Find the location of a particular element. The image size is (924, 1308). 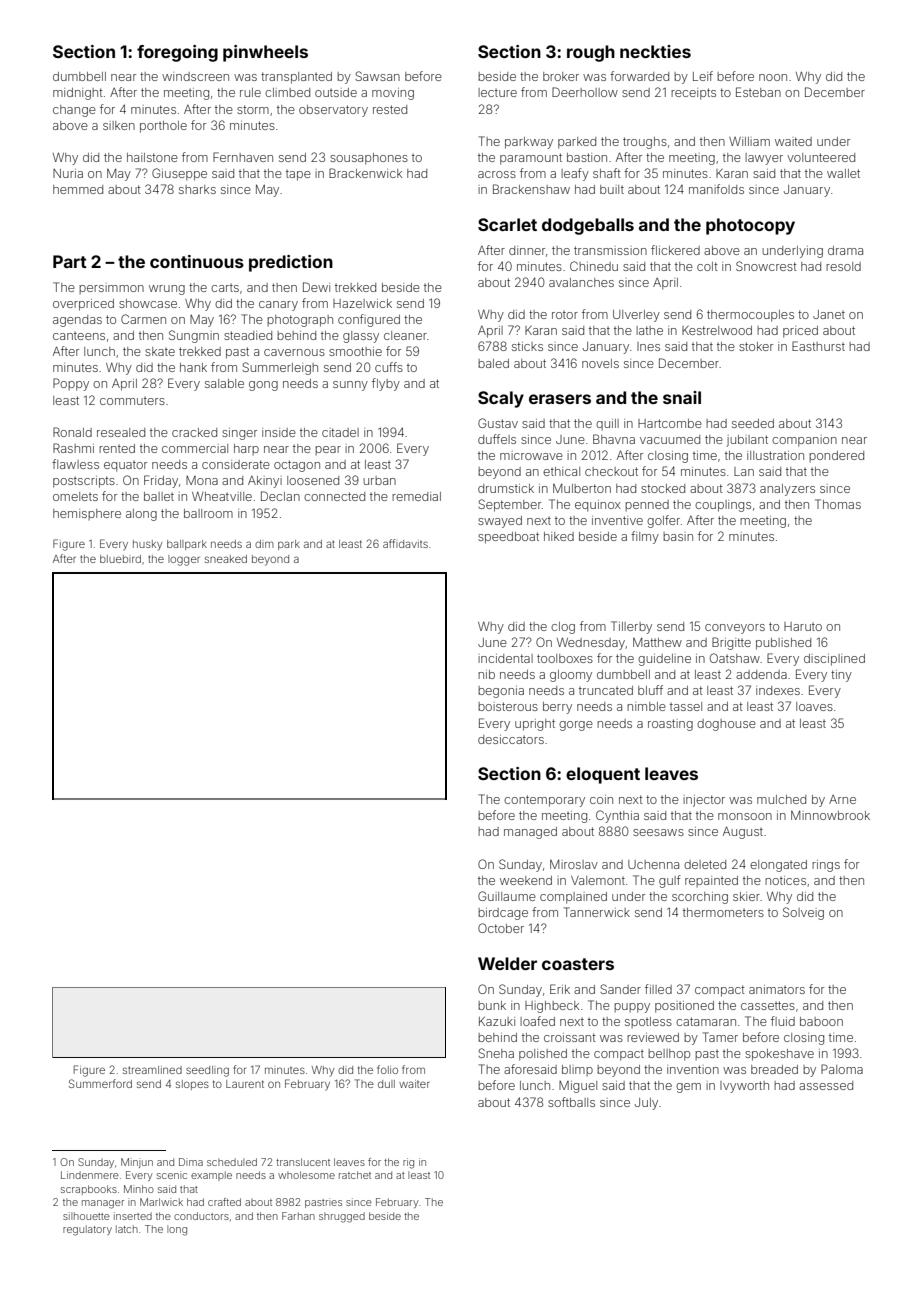

shrugged is located at coordinates (342, 1217).
